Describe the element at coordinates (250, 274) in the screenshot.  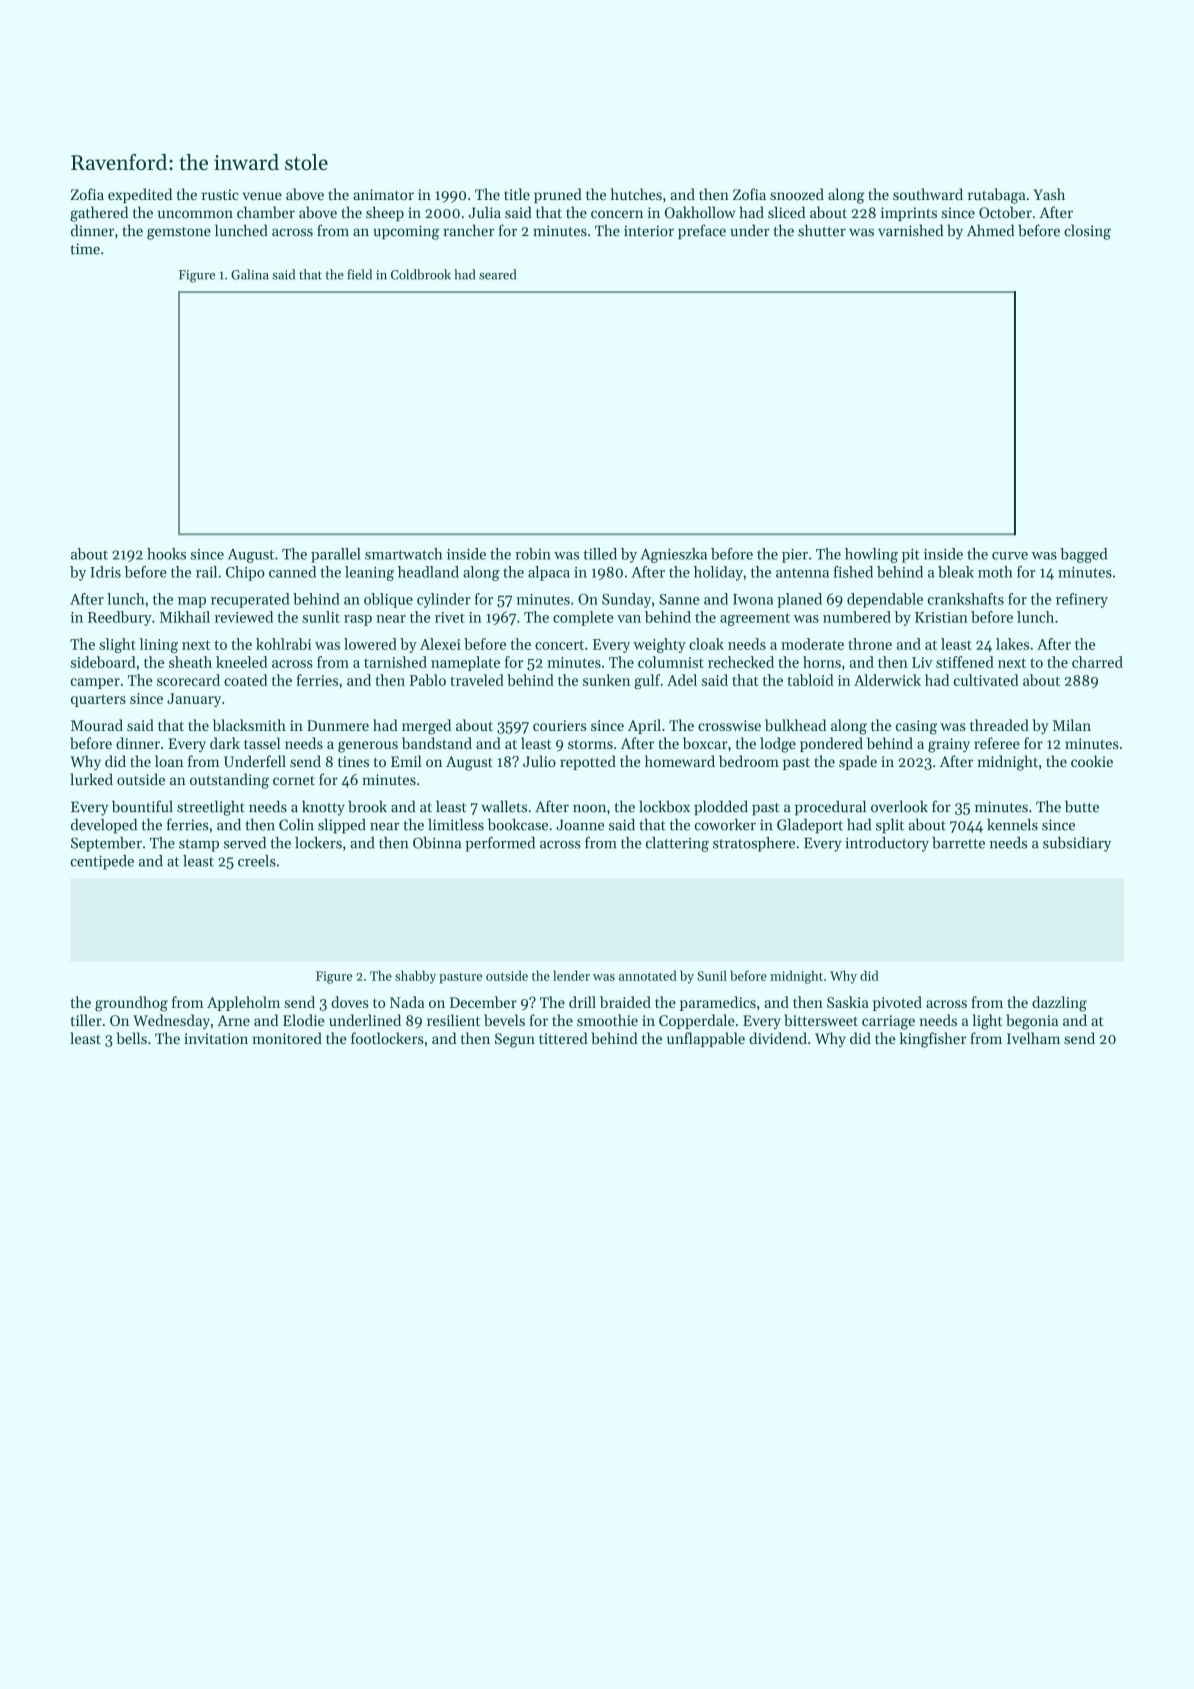
I see `Galina` at that location.
